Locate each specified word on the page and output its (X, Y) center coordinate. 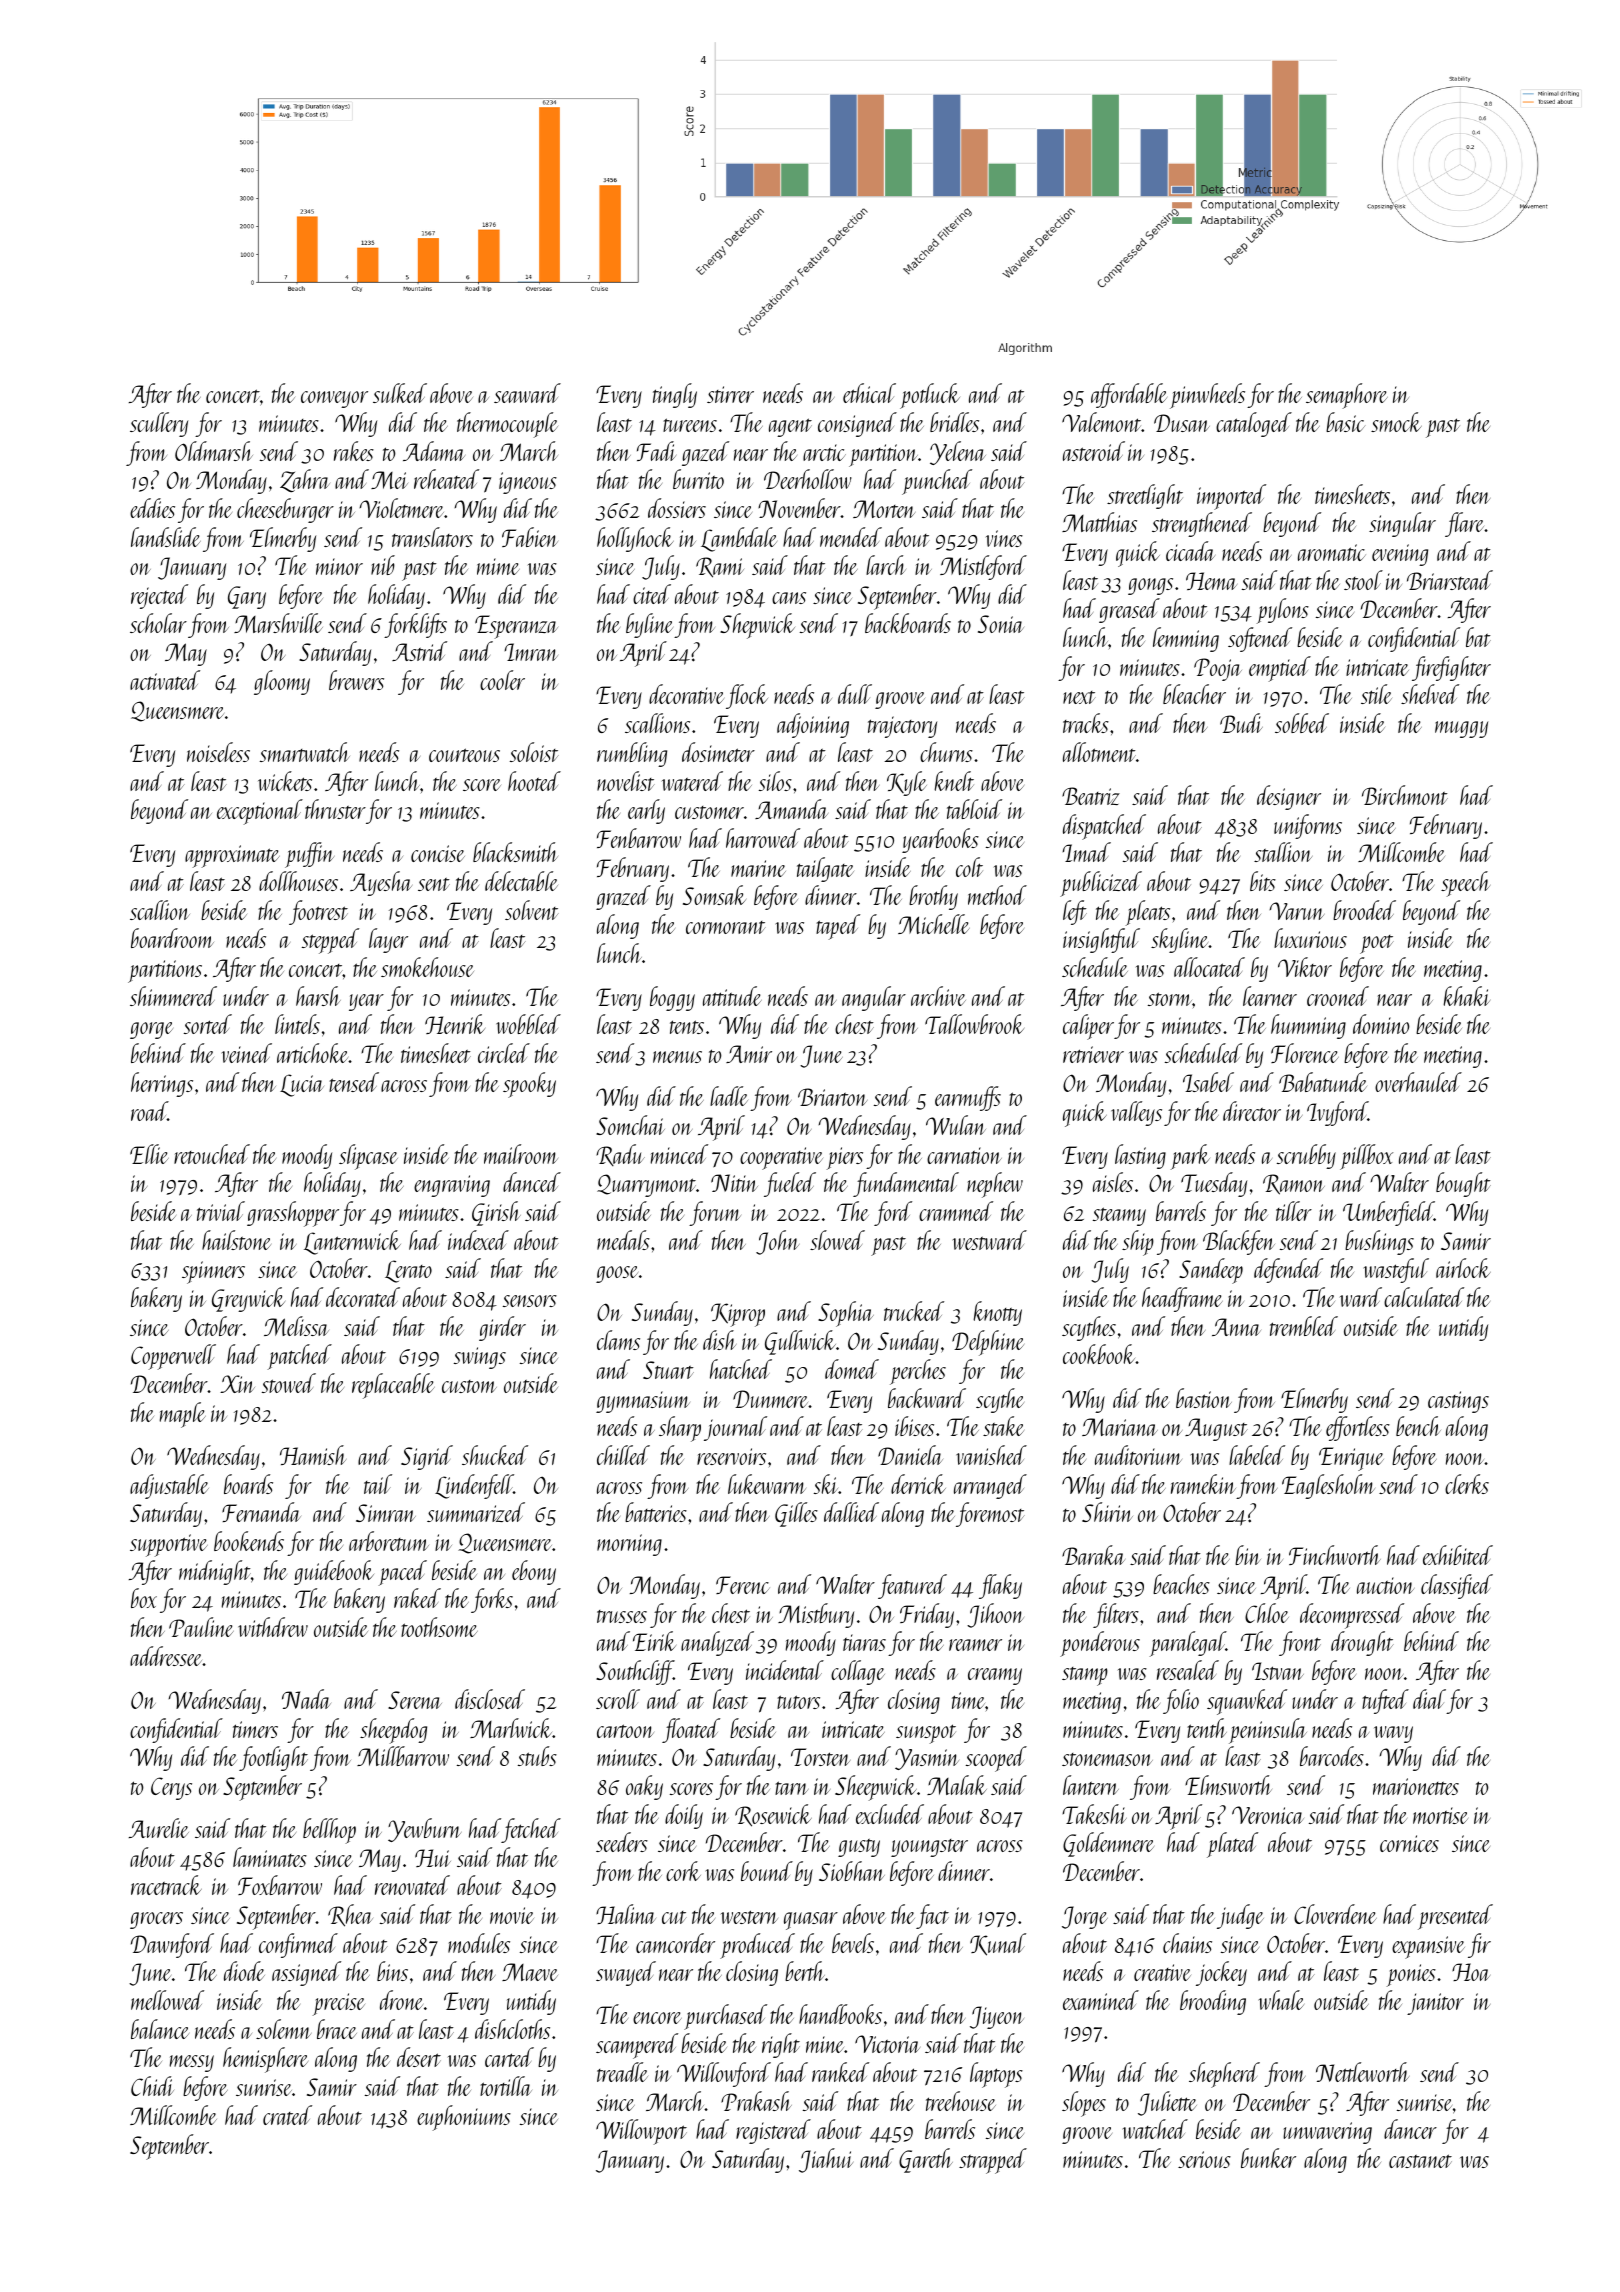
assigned (306, 1973)
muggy (1461, 729)
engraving (452, 1186)
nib (383, 565)
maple (183, 1415)
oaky (644, 1787)
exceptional (260, 812)
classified (1457, 1586)
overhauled (1418, 1082)
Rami (720, 567)
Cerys (171, 1788)
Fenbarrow (639, 838)
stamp (1085, 1676)
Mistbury (816, 1615)
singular (1402, 524)
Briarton (832, 1097)
